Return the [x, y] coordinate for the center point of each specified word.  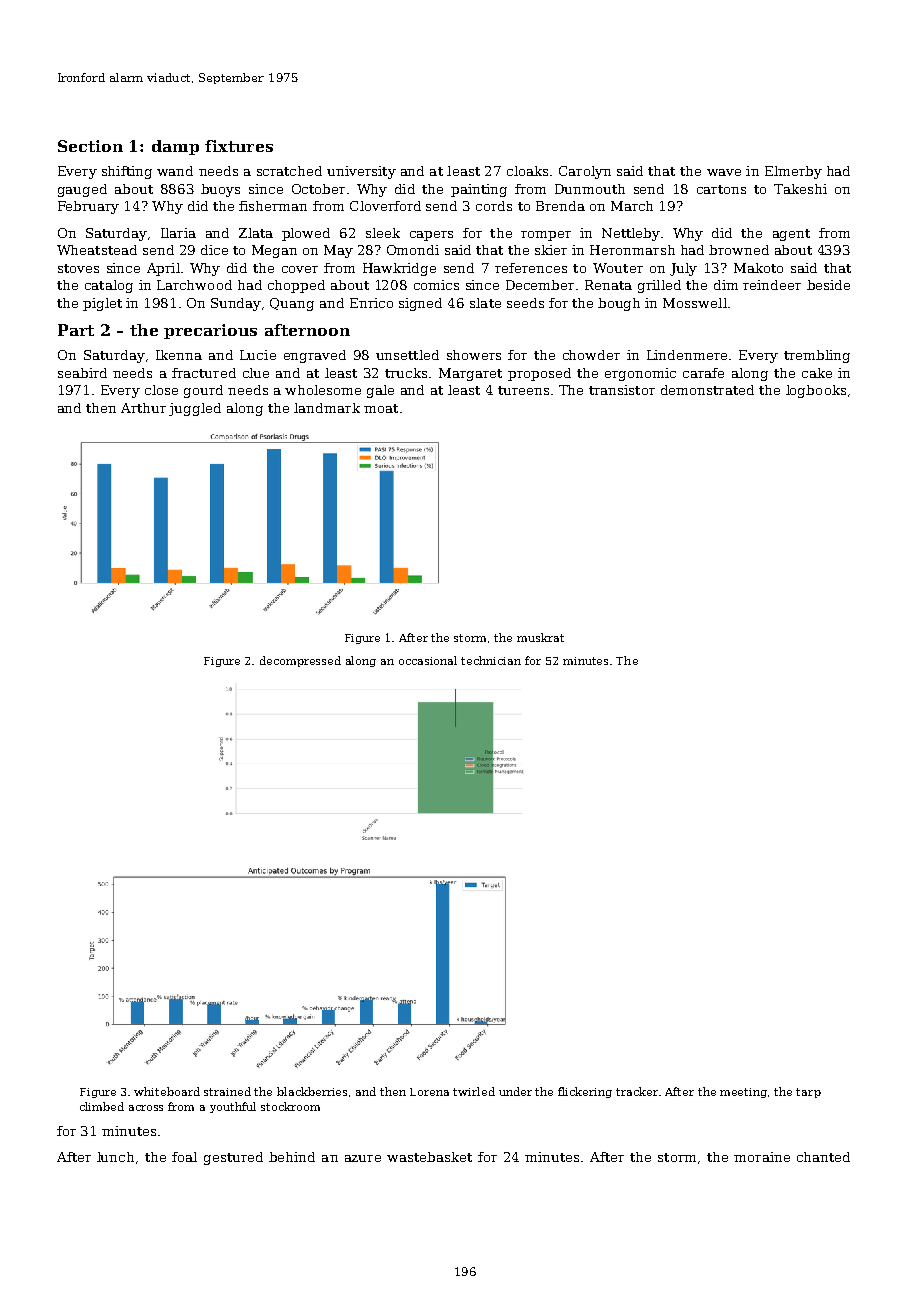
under [515, 1091]
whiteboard [167, 1091]
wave [724, 172]
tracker [637, 1091]
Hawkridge [399, 269]
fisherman [273, 206]
